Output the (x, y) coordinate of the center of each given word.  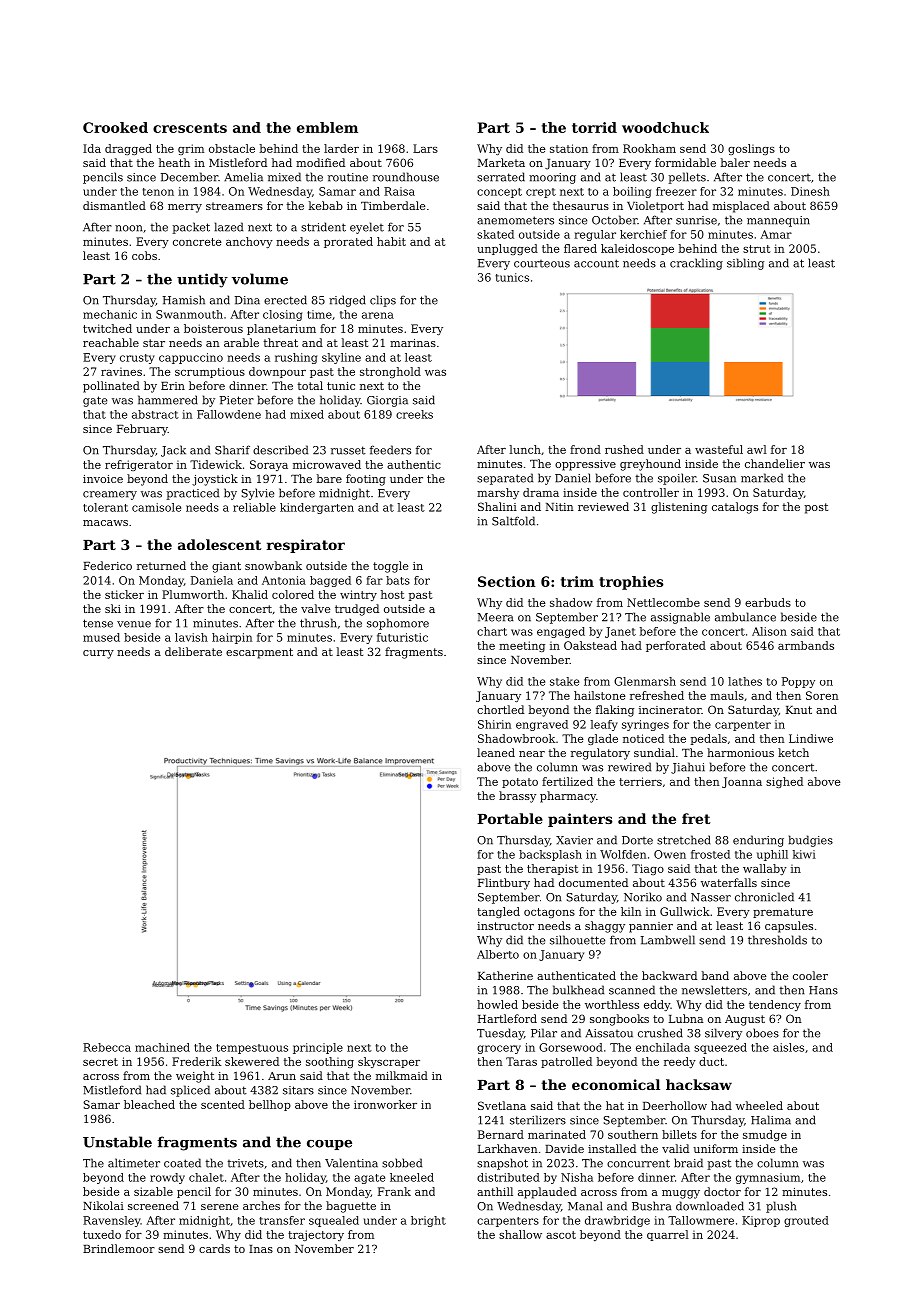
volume (260, 279)
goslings (751, 149)
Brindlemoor (119, 1248)
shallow (520, 1234)
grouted (806, 1221)
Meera (495, 617)
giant (226, 567)
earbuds (768, 602)
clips (383, 301)
